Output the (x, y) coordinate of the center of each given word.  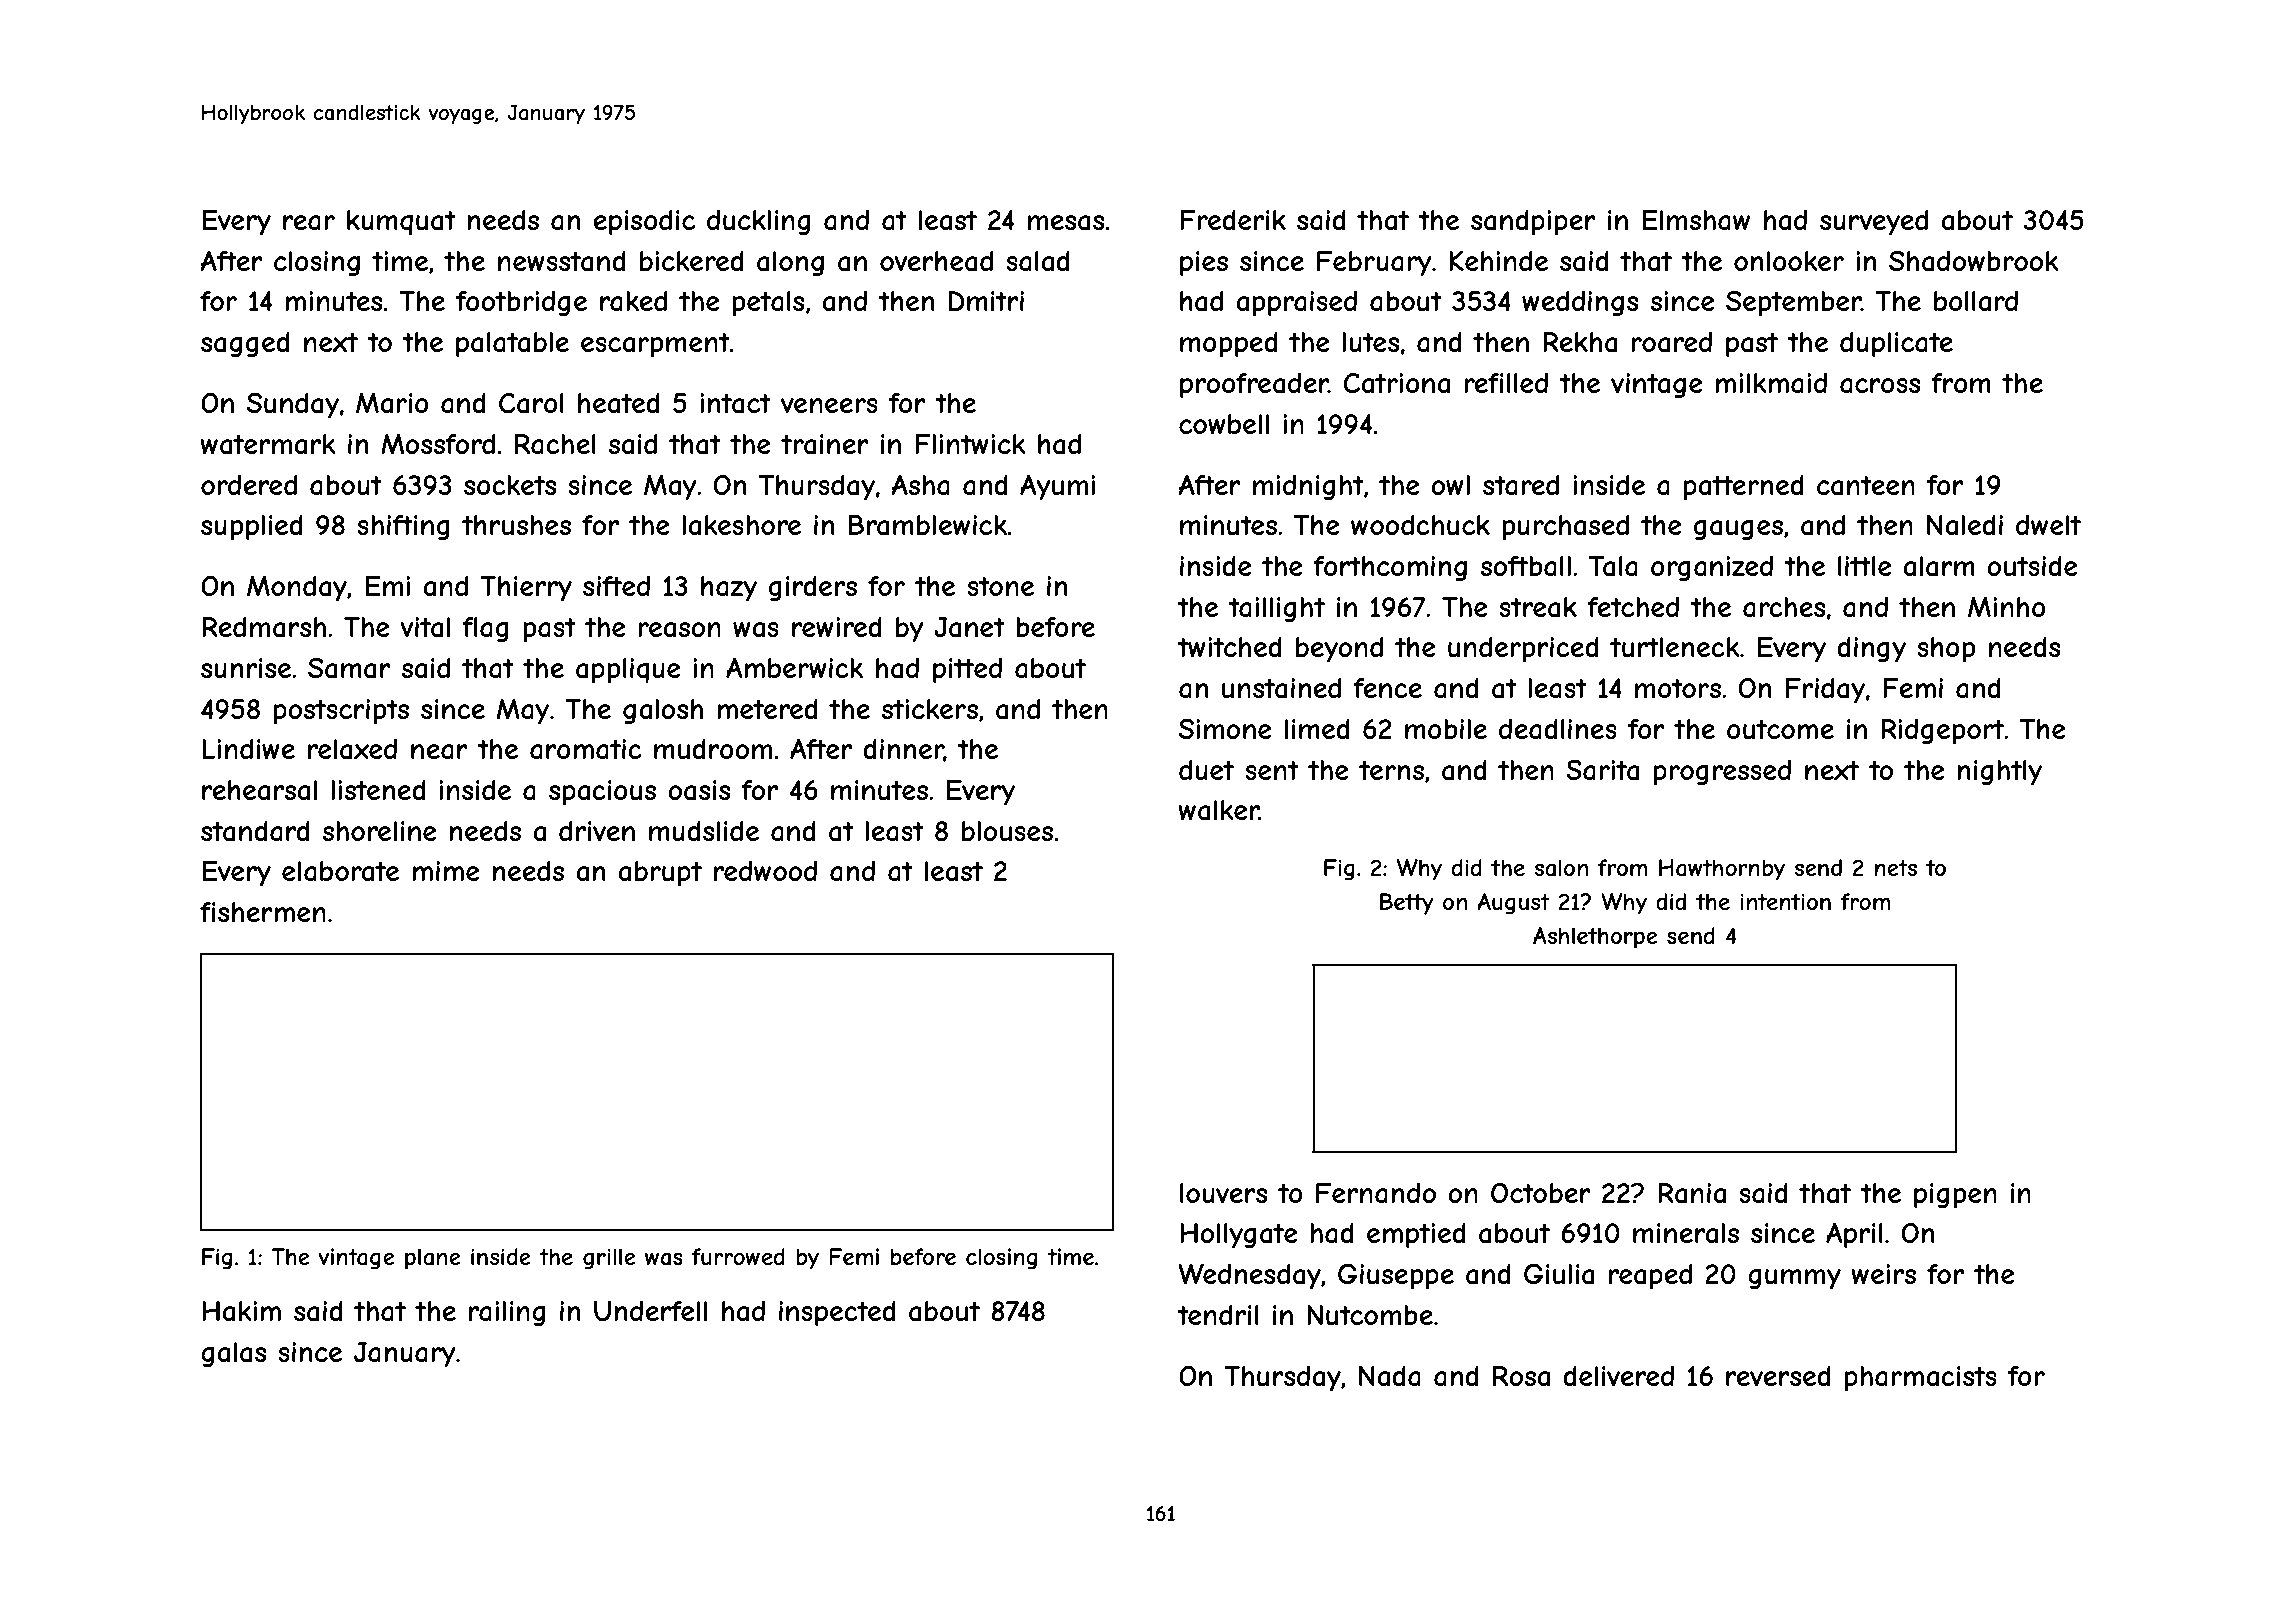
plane (433, 1259)
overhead (936, 261)
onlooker (1789, 261)
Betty (1407, 904)
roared (1671, 342)
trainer (825, 444)
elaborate (340, 871)
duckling (758, 222)
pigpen (1955, 1196)
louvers (1223, 1193)
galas (233, 1354)
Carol (531, 403)
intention (1785, 901)
